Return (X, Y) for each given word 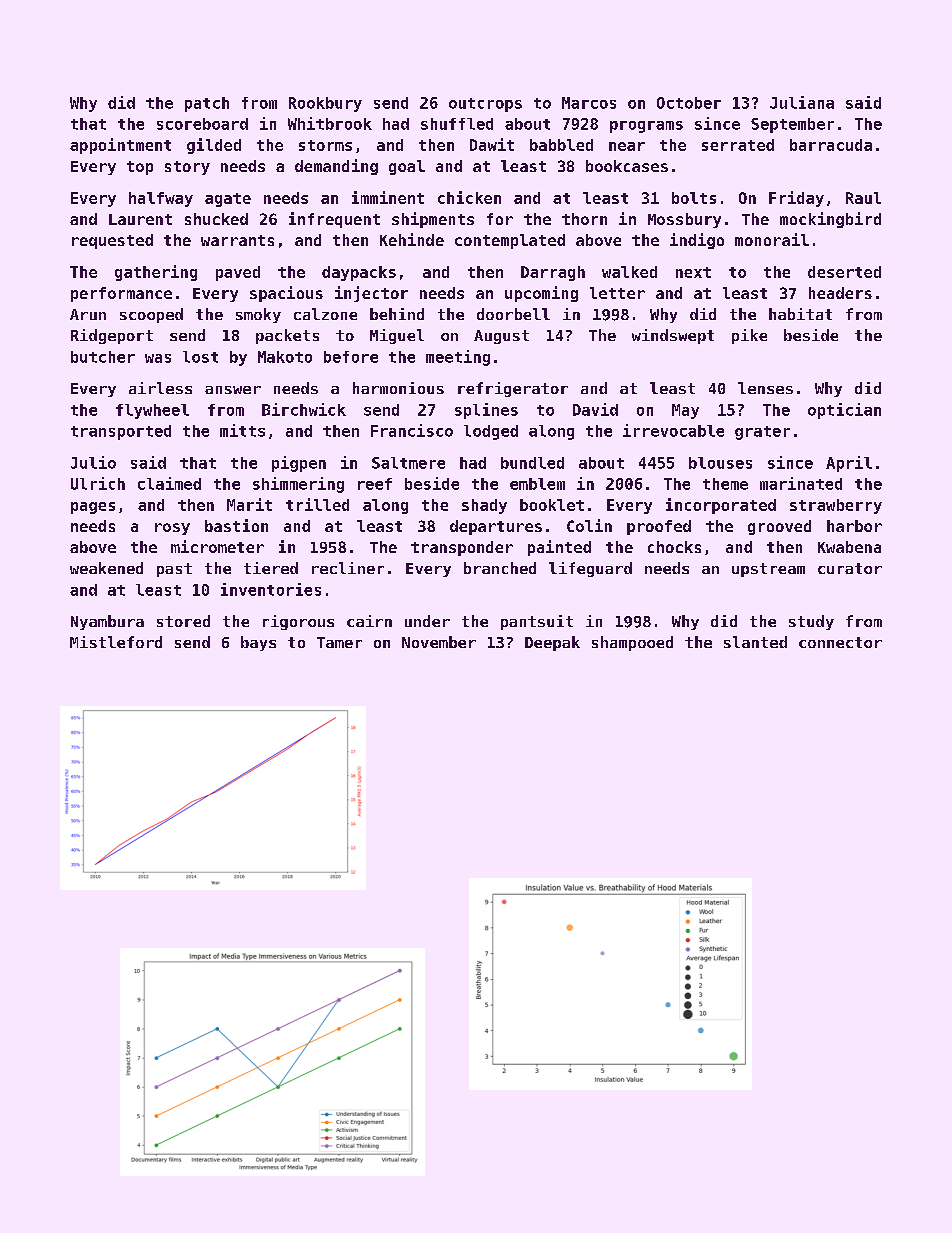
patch (207, 104)
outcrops (485, 105)
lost (200, 357)
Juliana (802, 102)
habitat (800, 314)
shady (484, 506)
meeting (458, 358)
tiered (271, 568)
